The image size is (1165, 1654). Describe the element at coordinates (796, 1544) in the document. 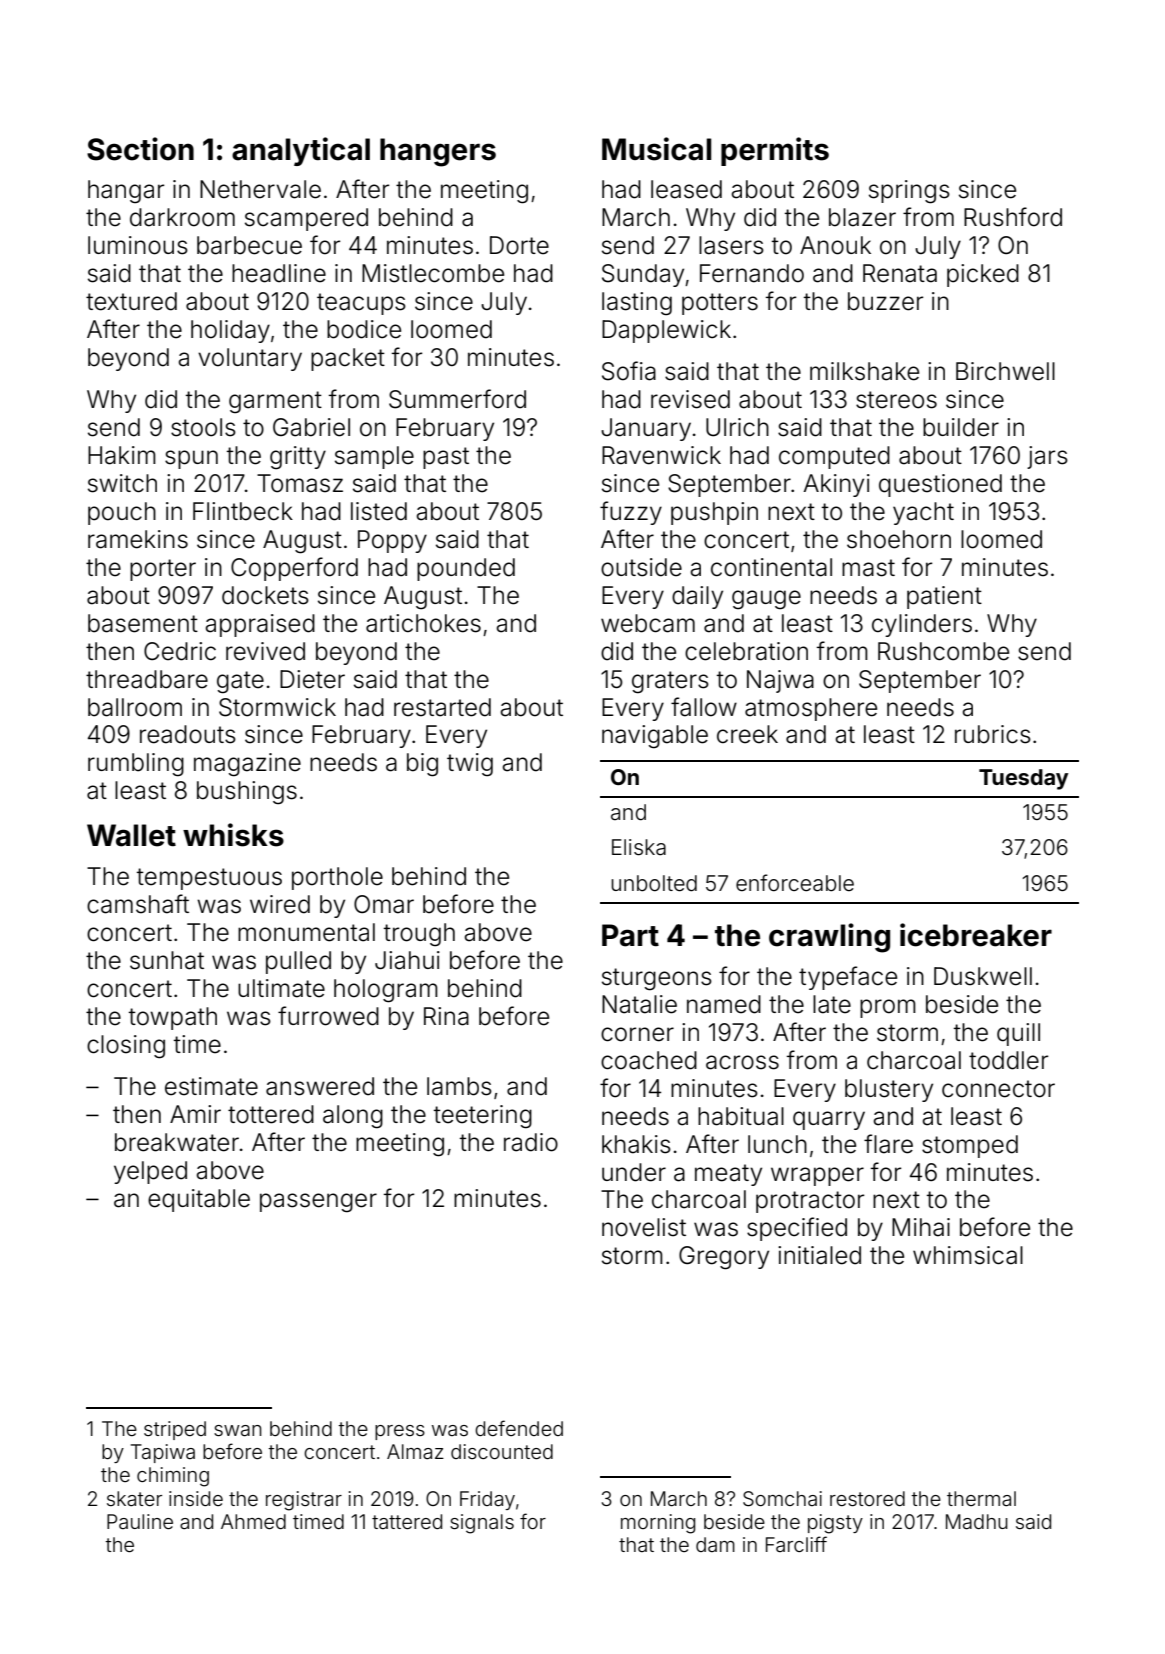

I see `Farcliff` at that location.
